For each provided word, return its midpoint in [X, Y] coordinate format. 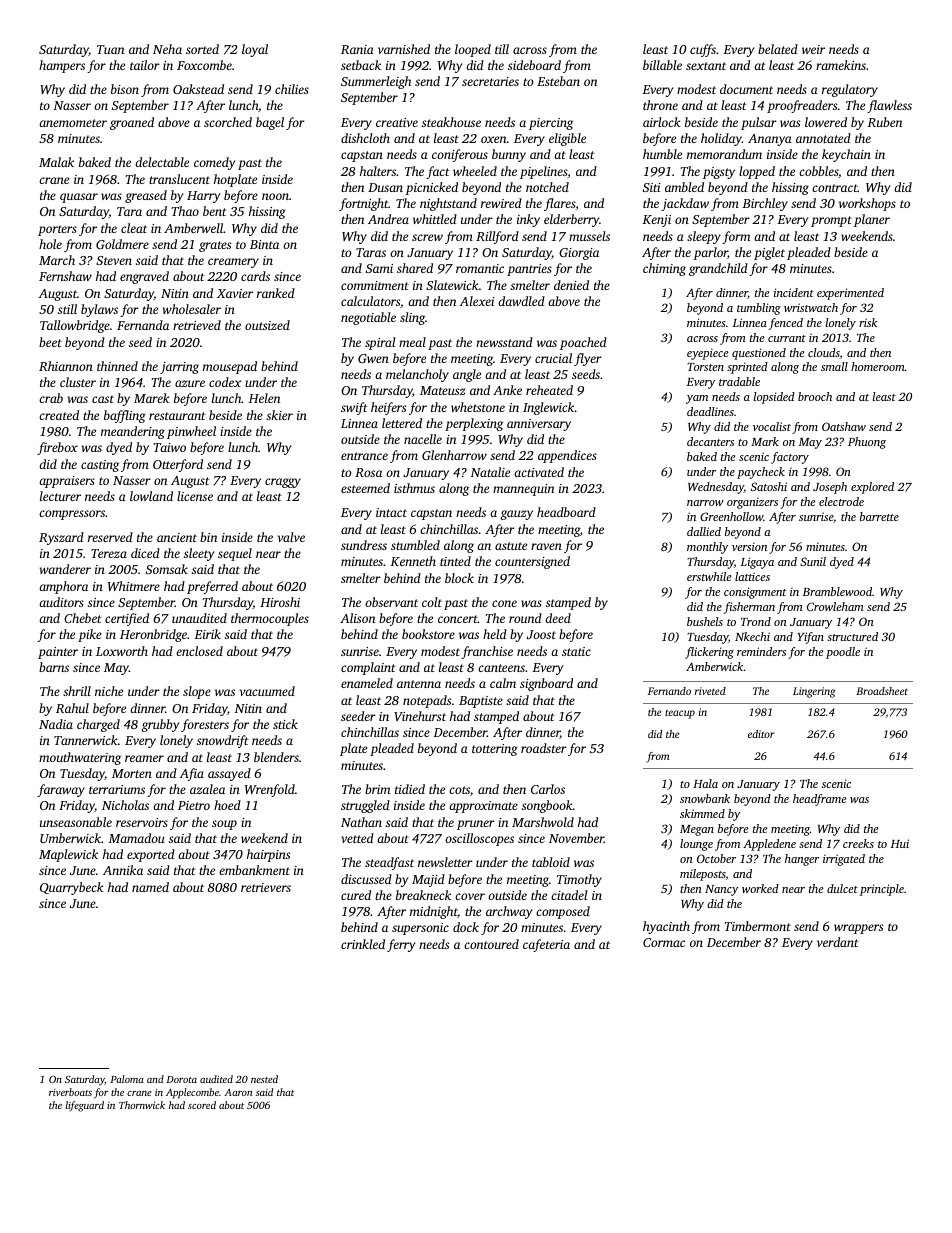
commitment [375, 285]
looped [473, 50]
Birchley [765, 204]
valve [291, 537]
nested [264, 1079]
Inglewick [549, 408]
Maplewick [68, 855]
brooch [815, 396]
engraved [144, 277]
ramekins [841, 65]
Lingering [814, 692]
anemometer [73, 123]
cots [459, 790]
